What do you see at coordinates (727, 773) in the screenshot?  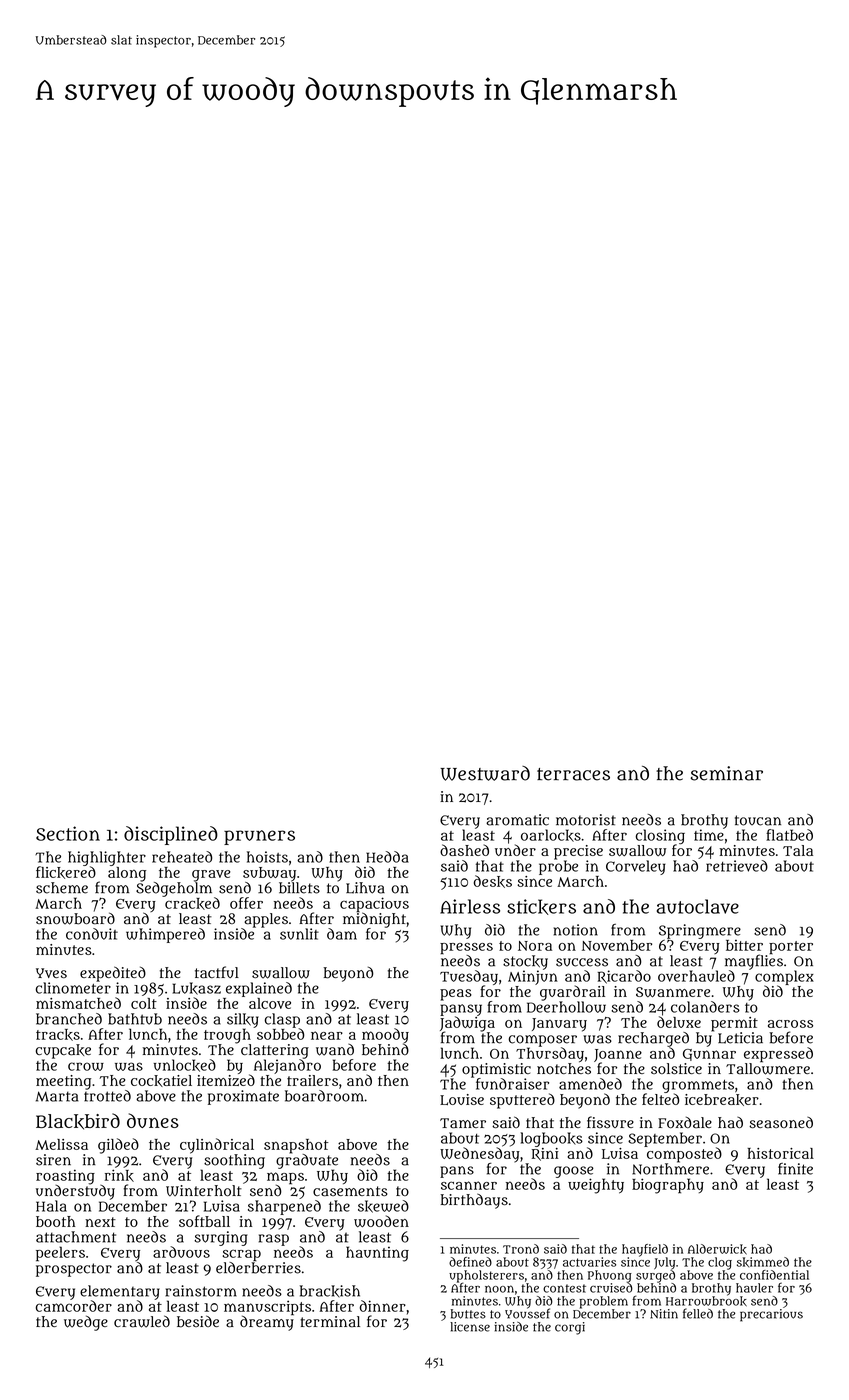 I see `seminar` at bounding box center [727, 773].
